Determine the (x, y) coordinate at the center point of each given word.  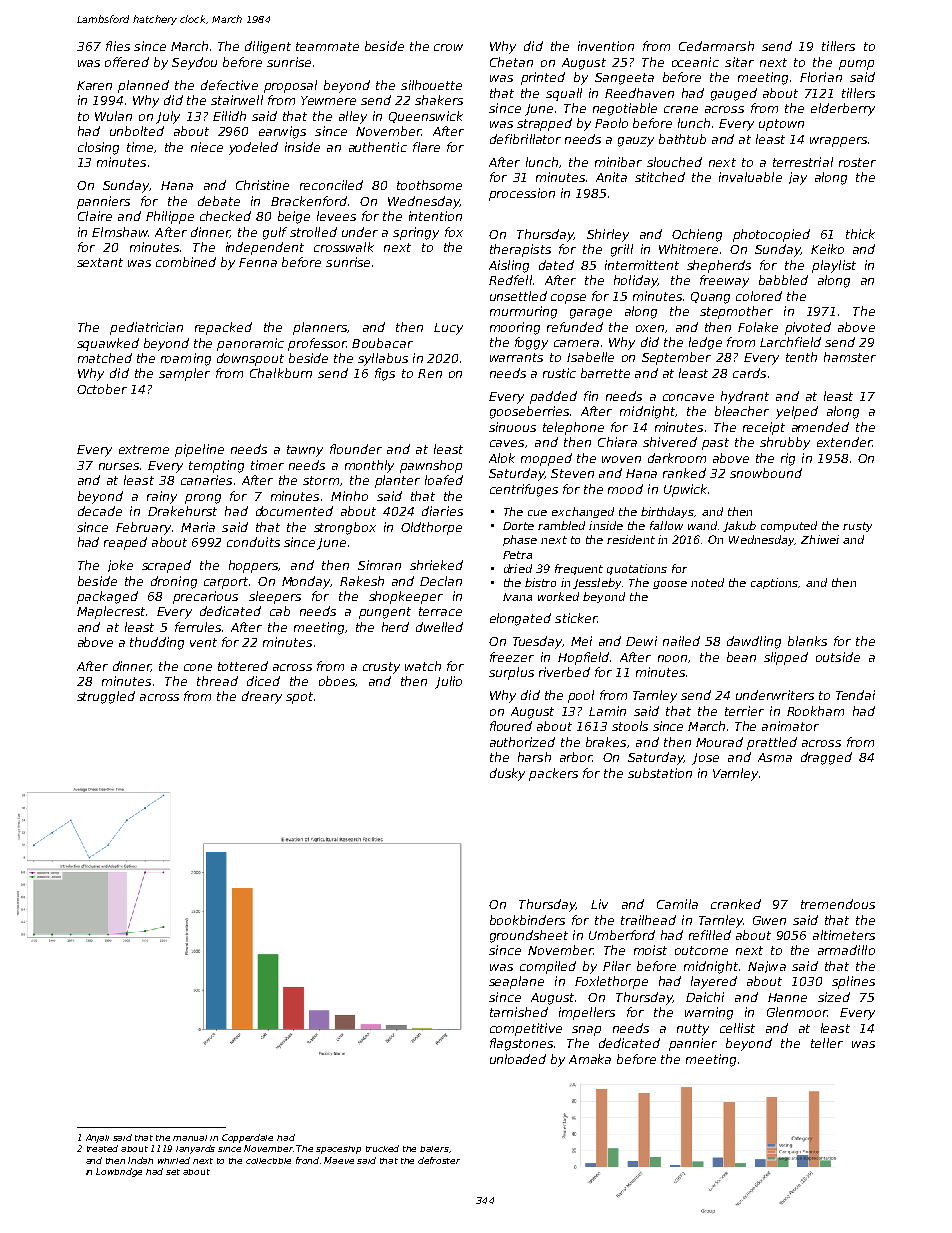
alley (353, 117)
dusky (507, 774)
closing (98, 148)
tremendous (838, 904)
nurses (119, 466)
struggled (106, 697)
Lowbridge (119, 1172)
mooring (515, 328)
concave (688, 397)
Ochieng (697, 235)
